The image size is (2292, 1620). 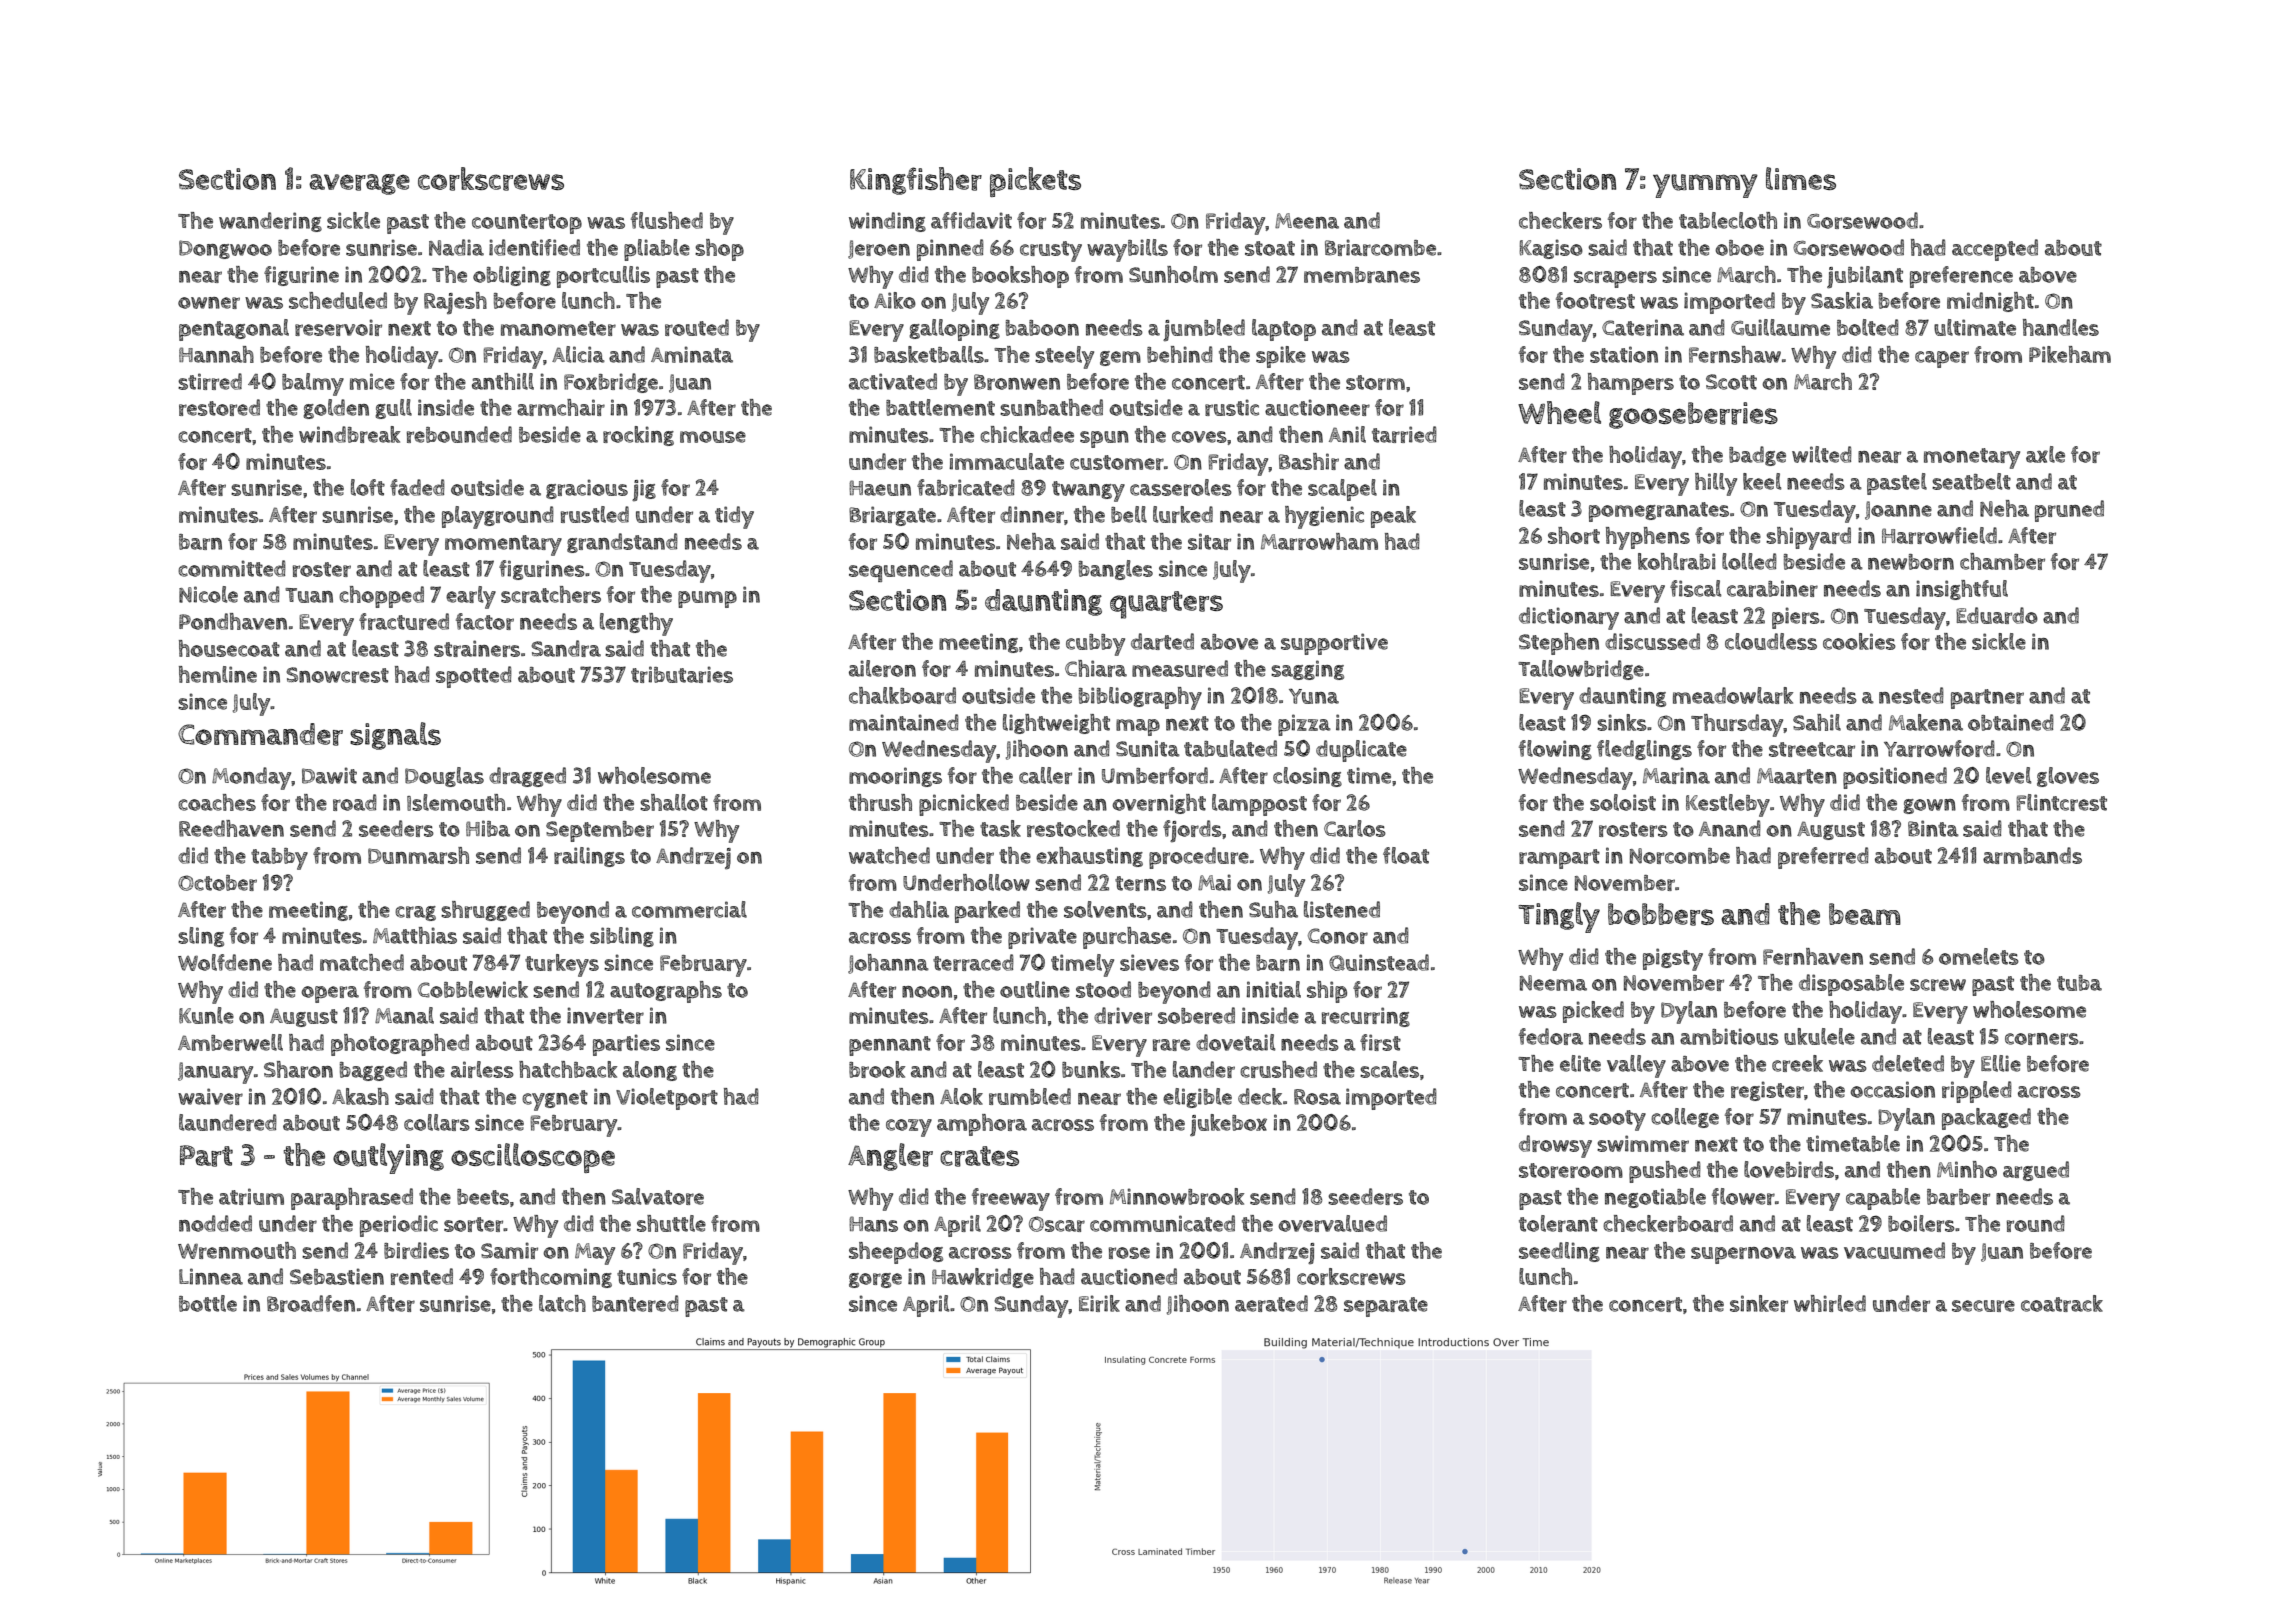 I want to click on portcullis, so click(x=603, y=277).
